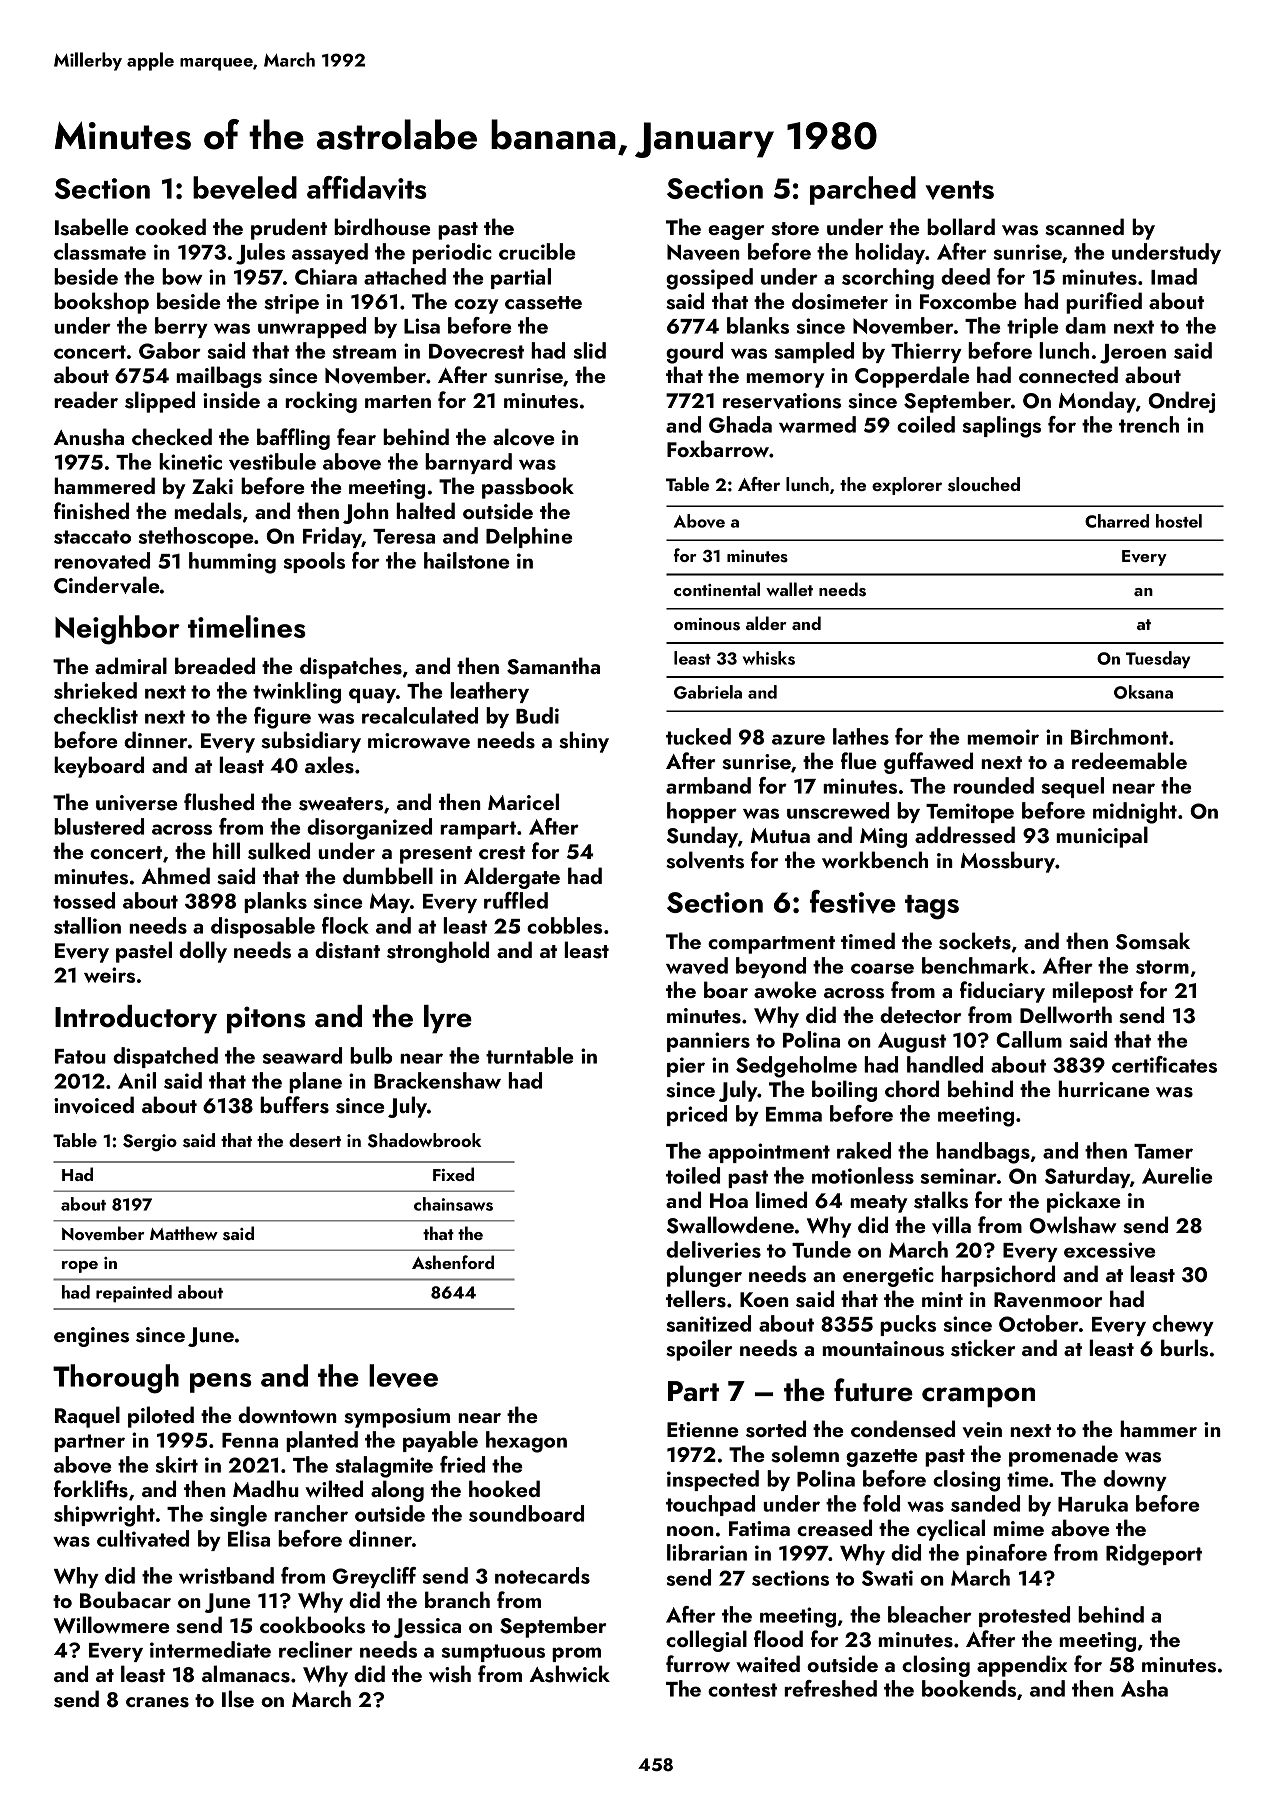 Image resolution: width=1277 pixels, height=1807 pixels. What do you see at coordinates (742, 1690) in the screenshot?
I see `contest` at bounding box center [742, 1690].
